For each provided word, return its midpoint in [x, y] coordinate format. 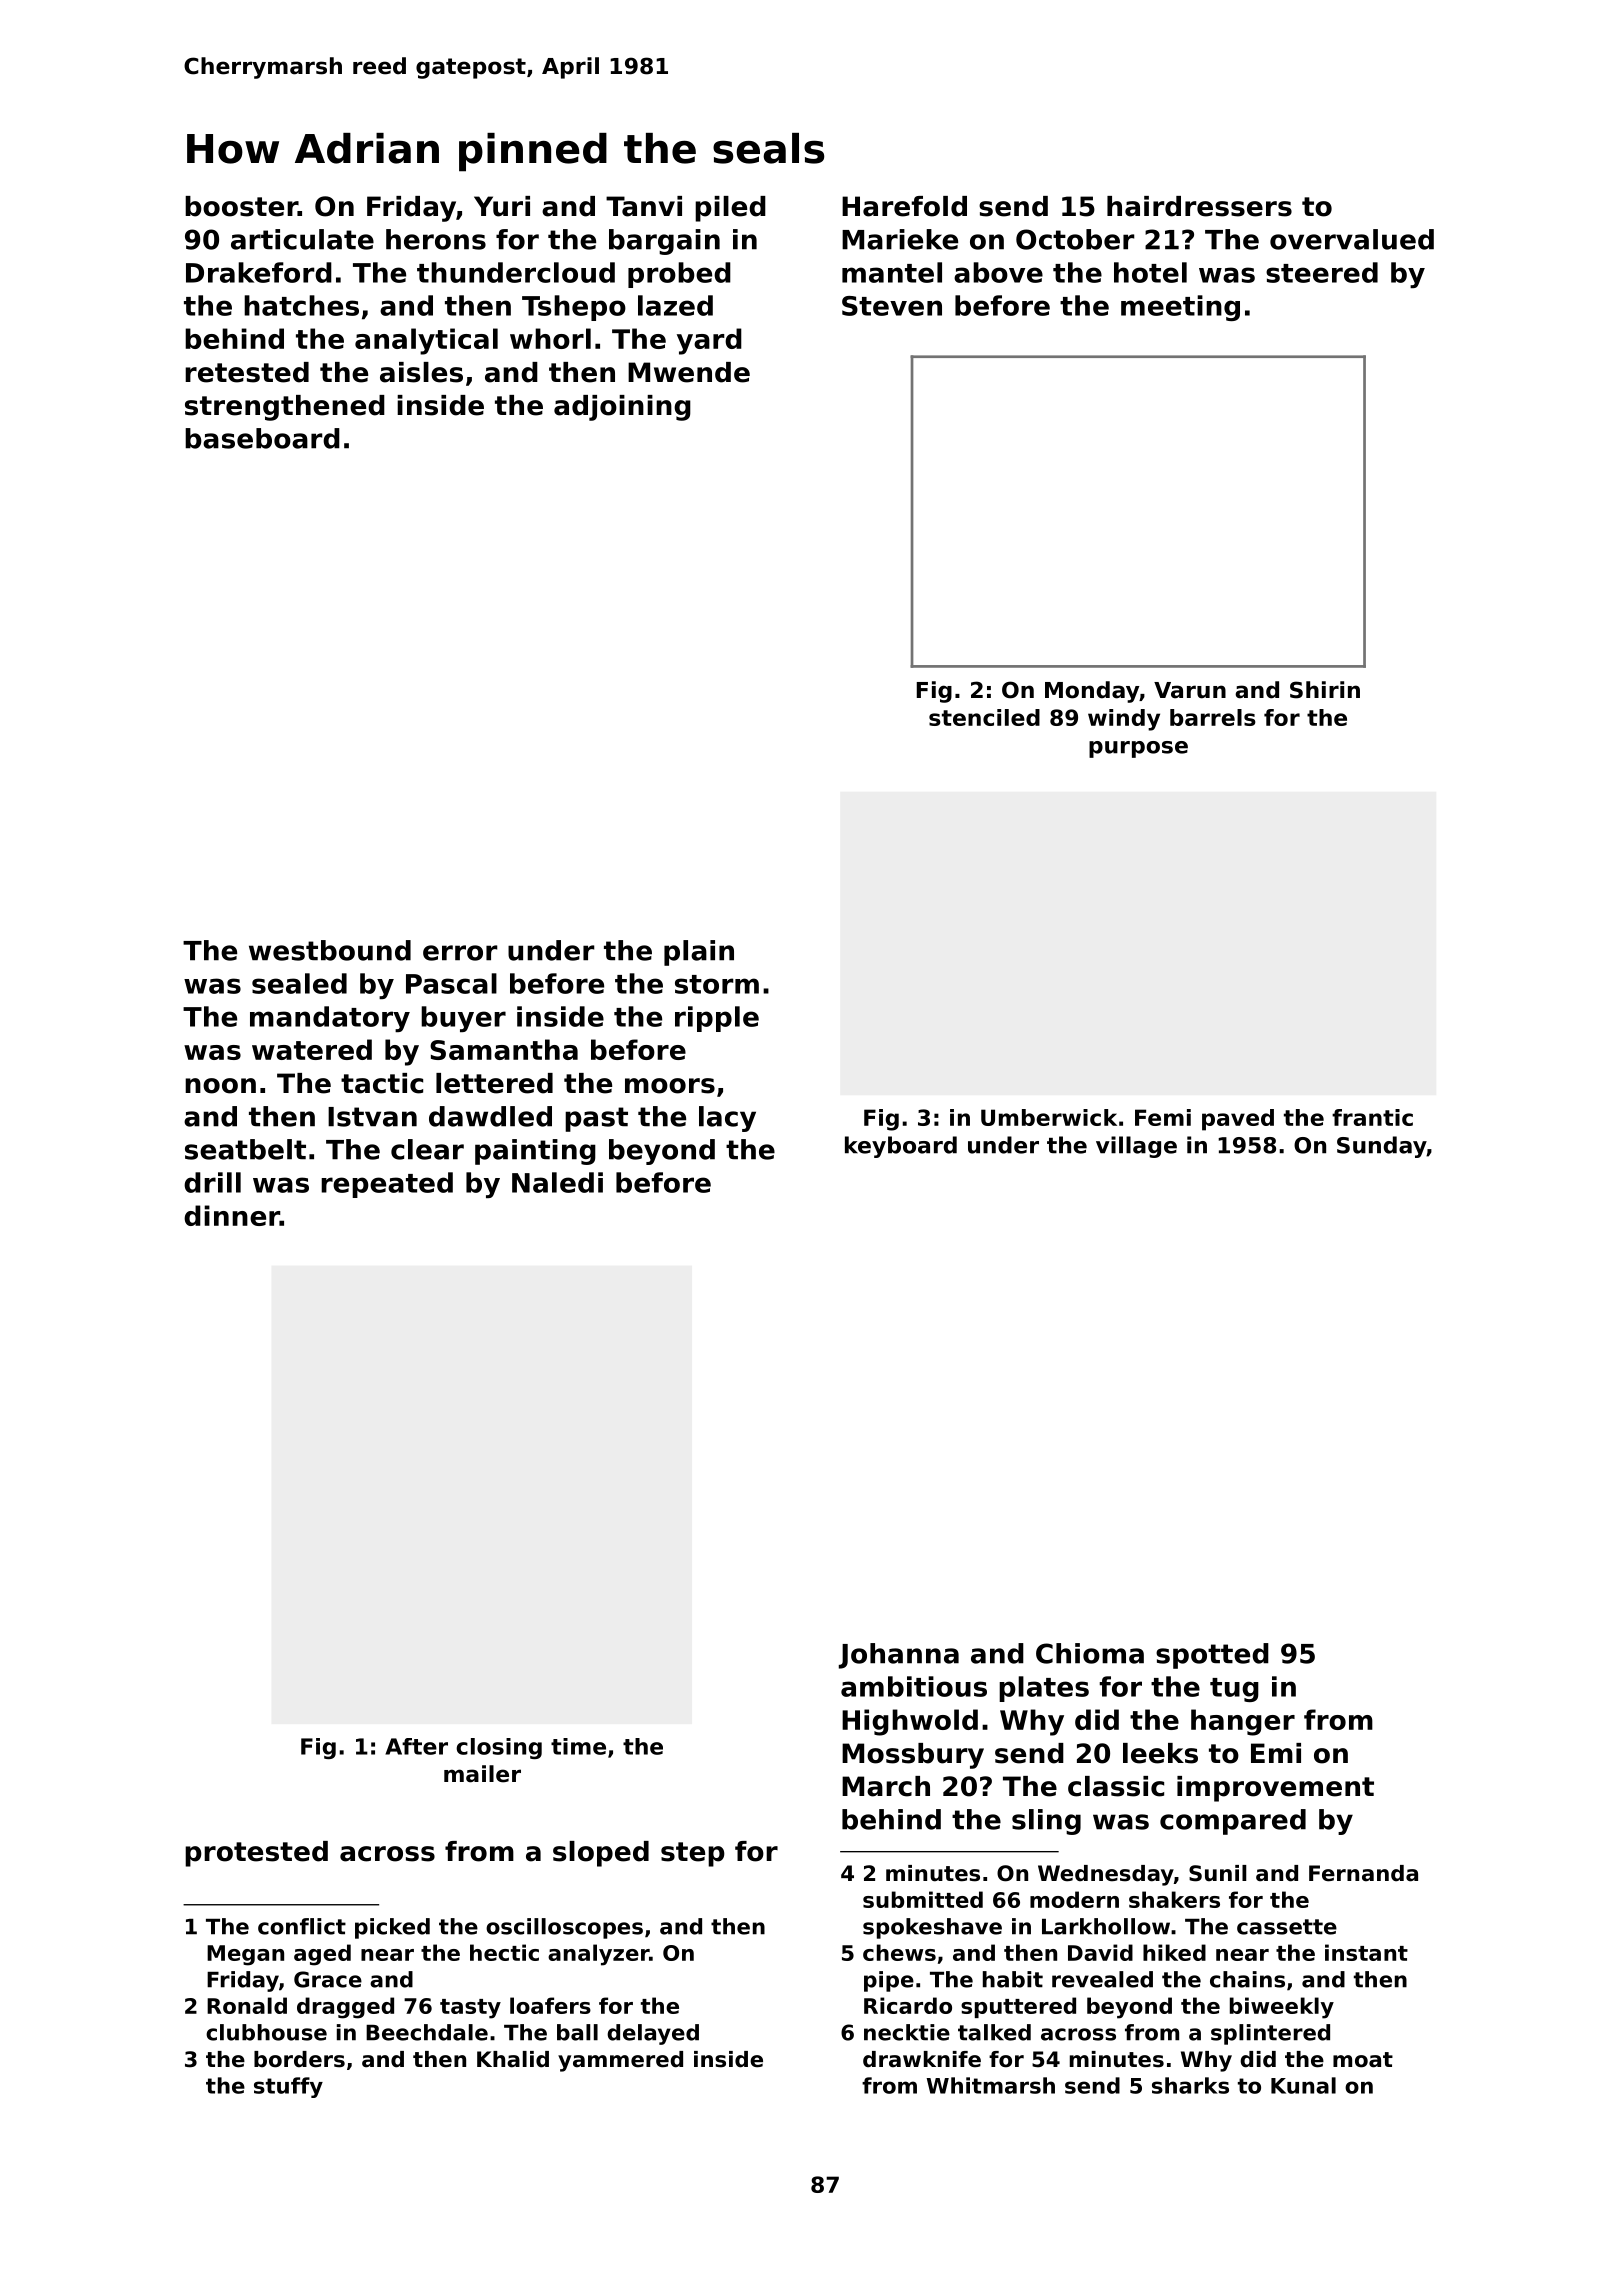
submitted [923, 1899]
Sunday [1382, 1147]
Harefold [904, 206]
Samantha [504, 1049]
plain [699, 953]
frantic [1372, 1117]
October [1075, 239]
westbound [330, 950]
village [1136, 1147]
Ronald [247, 2005]
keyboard [901, 1147]
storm [717, 984]
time [578, 1746]
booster [241, 206]
